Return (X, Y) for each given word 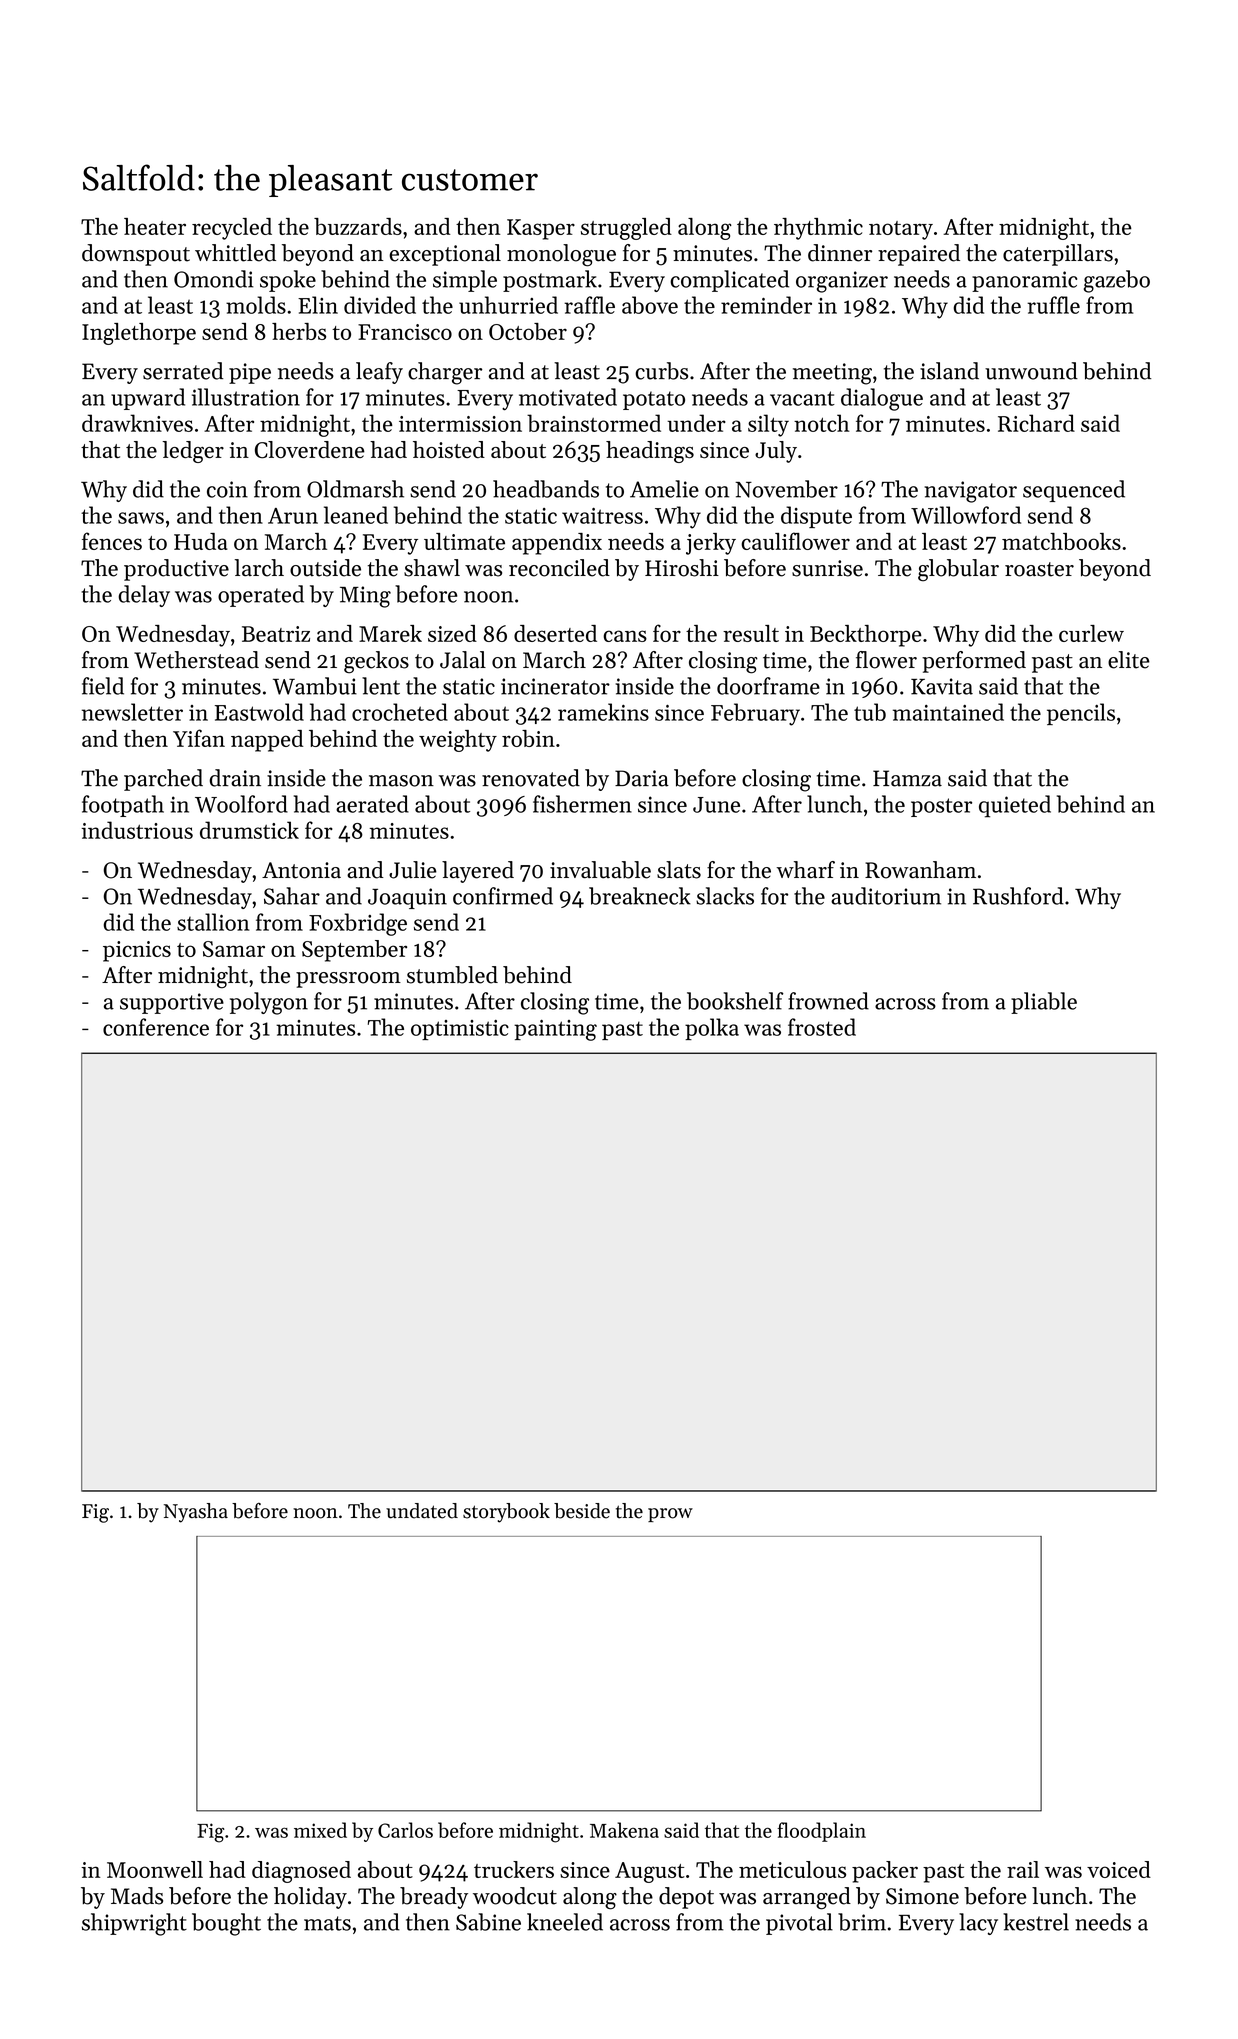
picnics (137, 951)
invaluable (600, 870)
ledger (193, 452)
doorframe (768, 686)
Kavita (942, 686)
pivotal (799, 1924)
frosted (822, 1027)
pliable (1044, 1003)
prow (670, 1515)
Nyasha (196, 1513)
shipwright (134, 1924)
